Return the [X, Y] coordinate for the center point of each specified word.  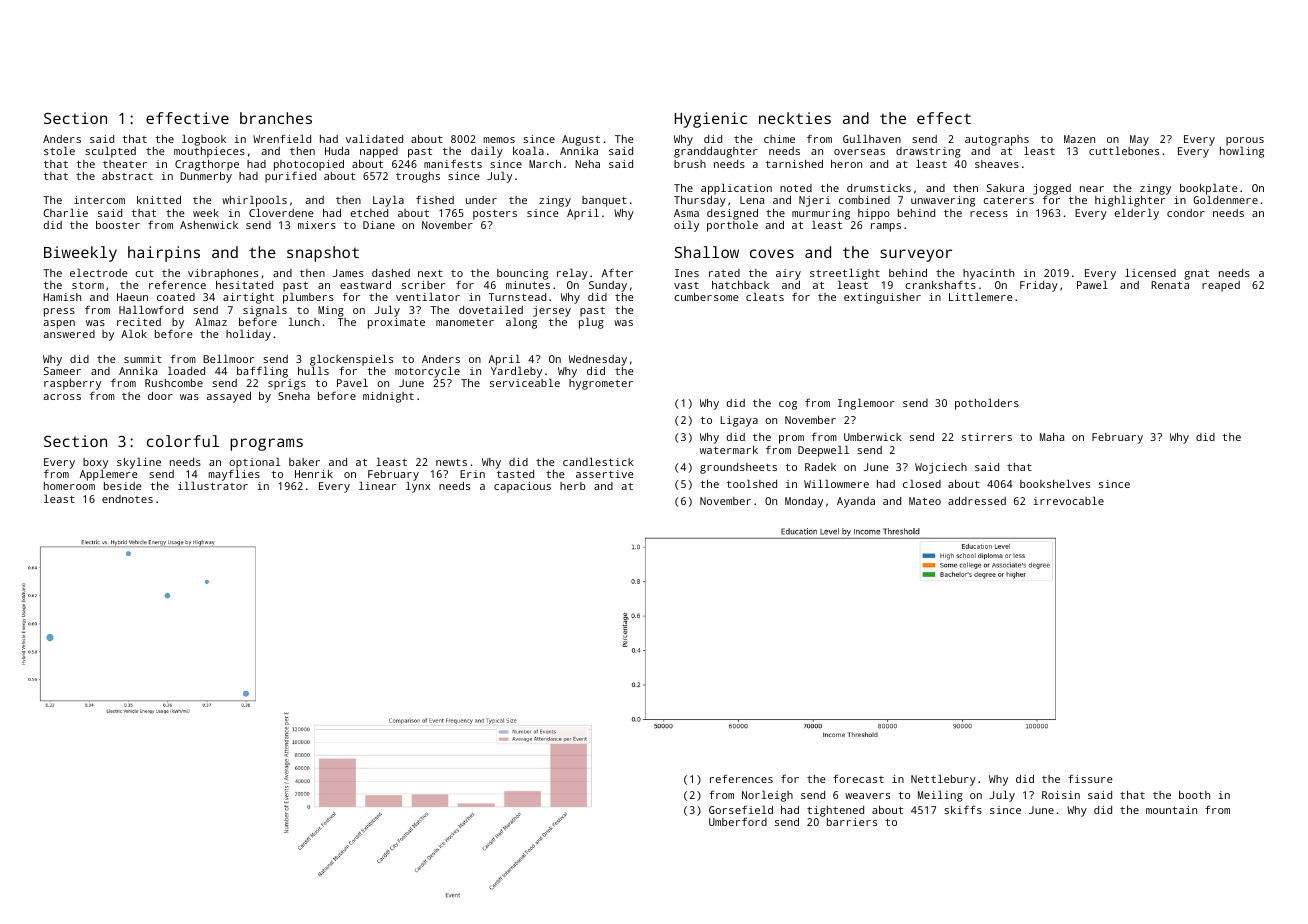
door [160, 396]
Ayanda [856, 502]
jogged [1052, 190]
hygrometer [601, 384]
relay [572, 274]
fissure [1090, 778]
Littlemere [981, 296]
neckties [795, 118]
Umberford [738, 821]
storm [88, 285]
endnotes [127, 499]
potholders [987, 404]
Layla [388, 201]
